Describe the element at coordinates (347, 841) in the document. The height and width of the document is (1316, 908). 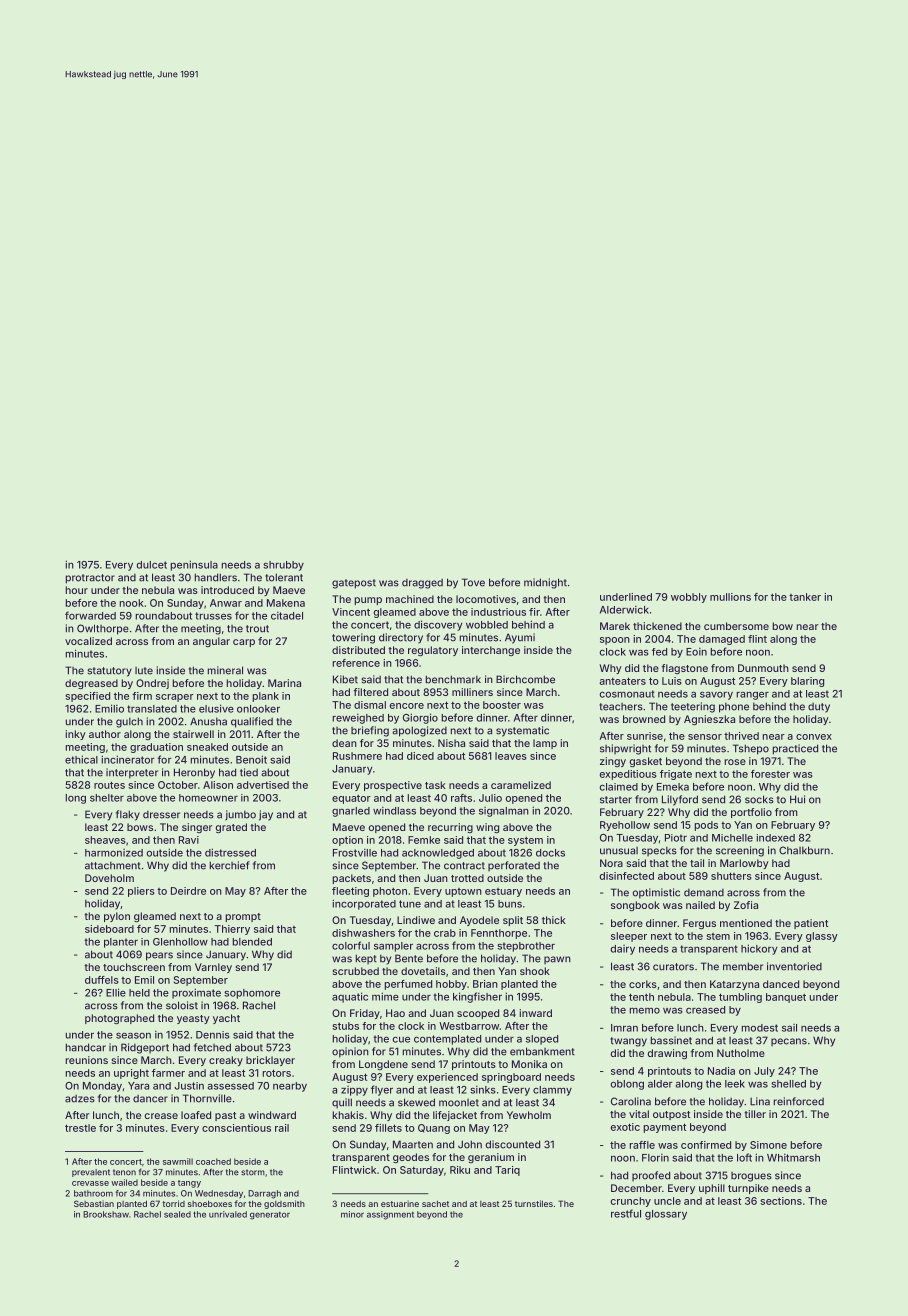
I see `option` at that location.
